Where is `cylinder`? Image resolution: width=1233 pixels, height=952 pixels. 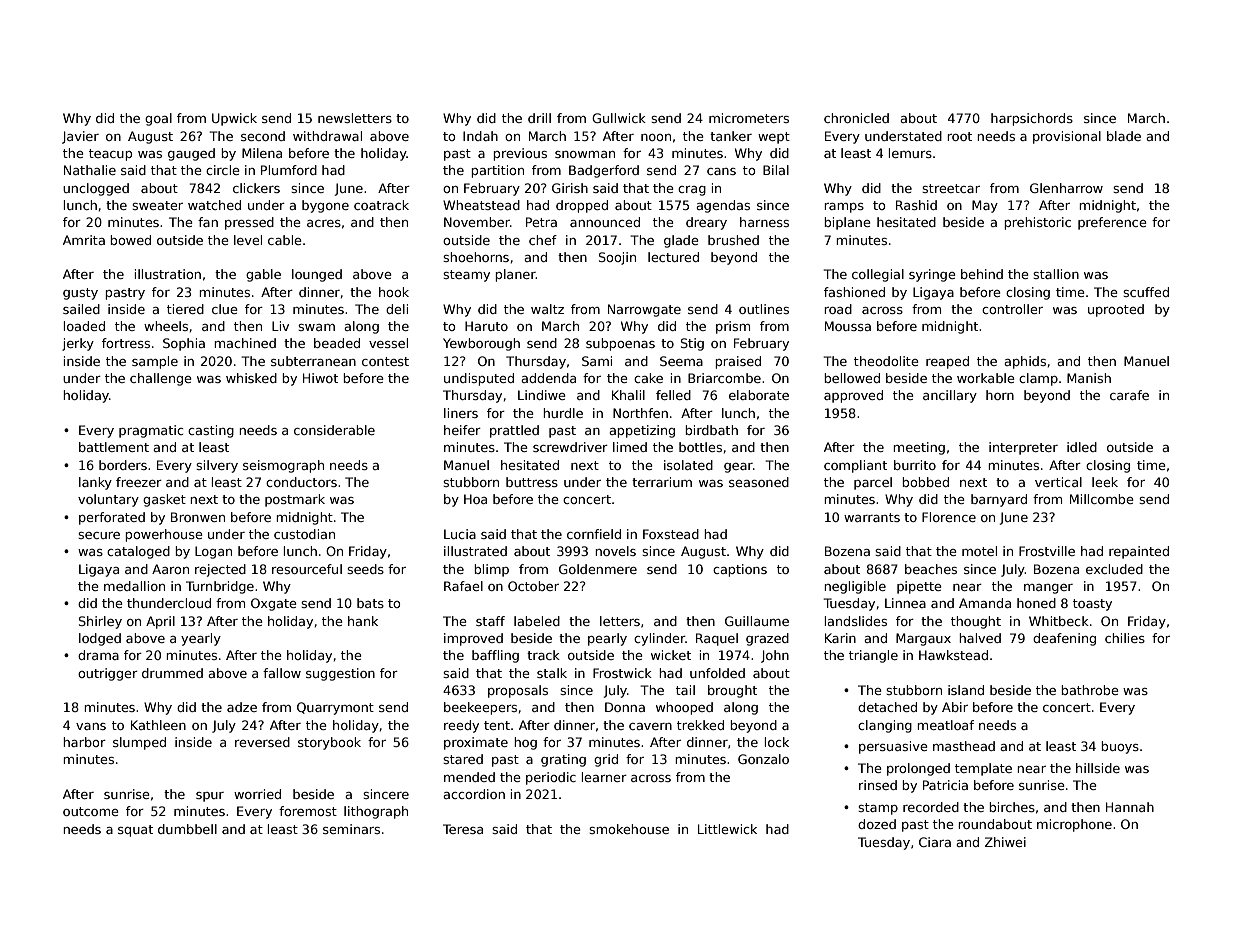 cylinder is located at coordinates (659, 639).
